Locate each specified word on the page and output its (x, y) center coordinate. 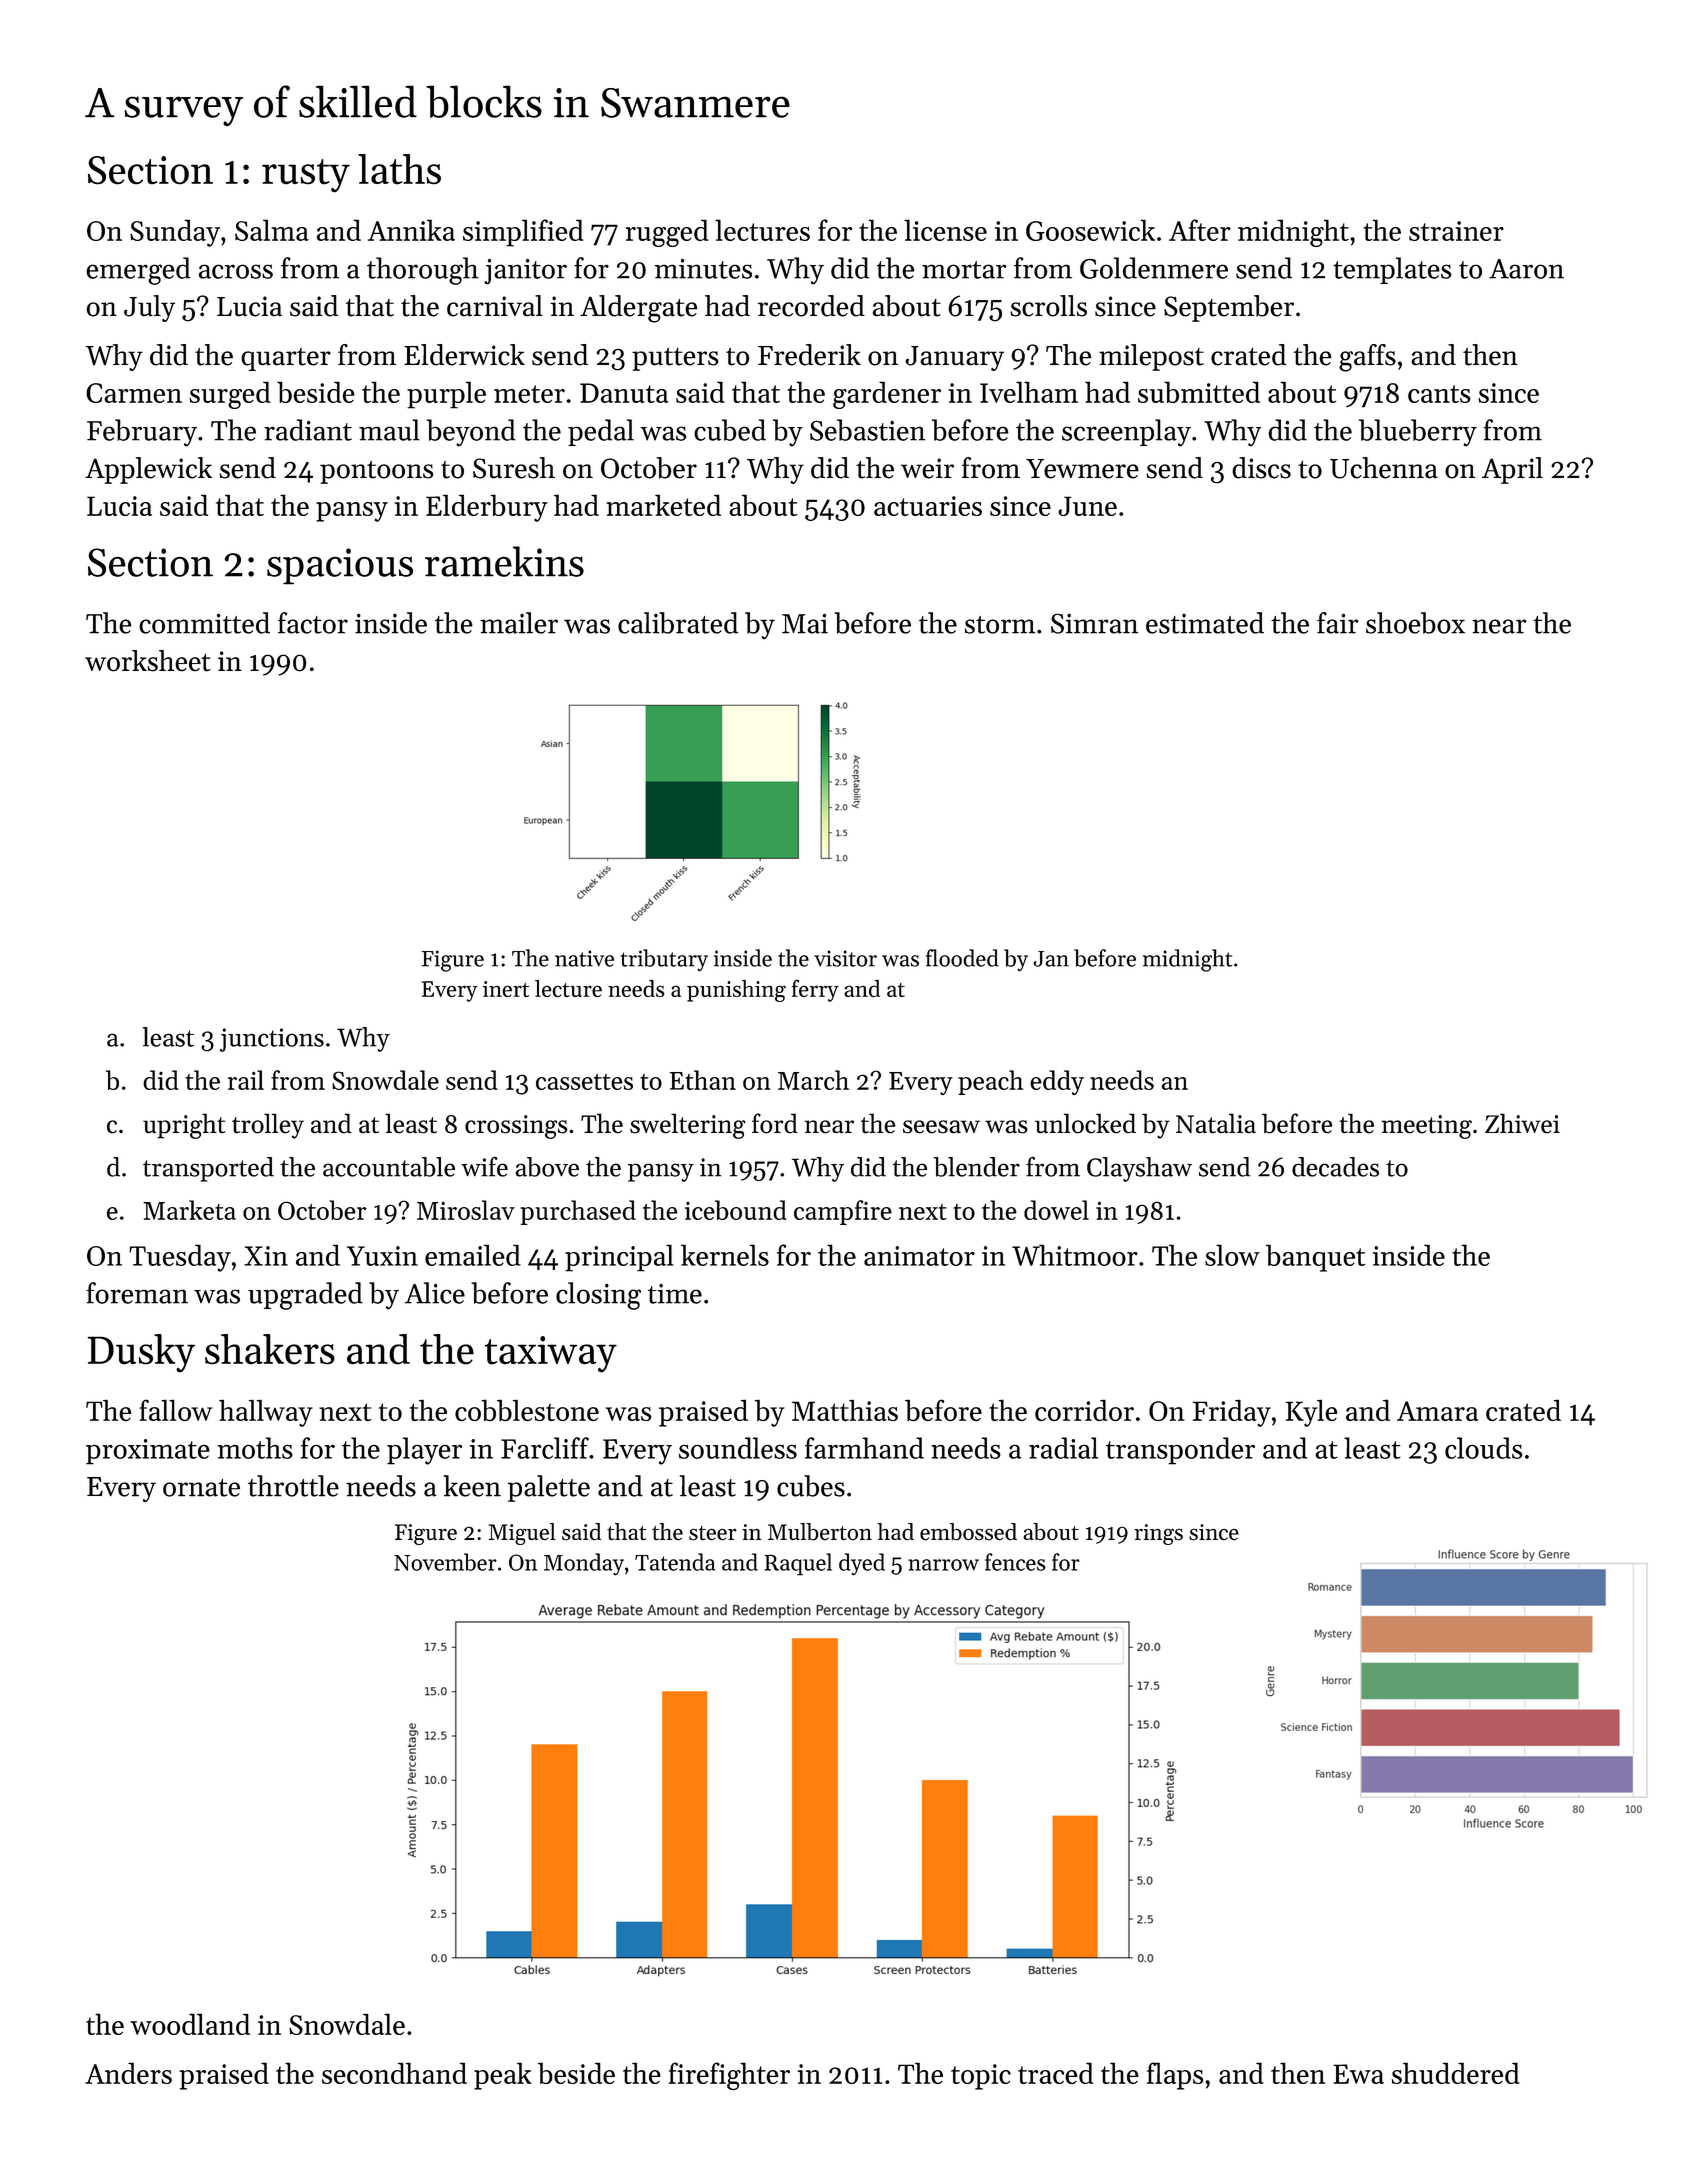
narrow (943, 1565)
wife (484, 1167)
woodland (190, 2024)
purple (446, 395)
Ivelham (1029, 392)
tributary (664, 960)
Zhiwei (1522, 1123)
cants (1439, 394)
